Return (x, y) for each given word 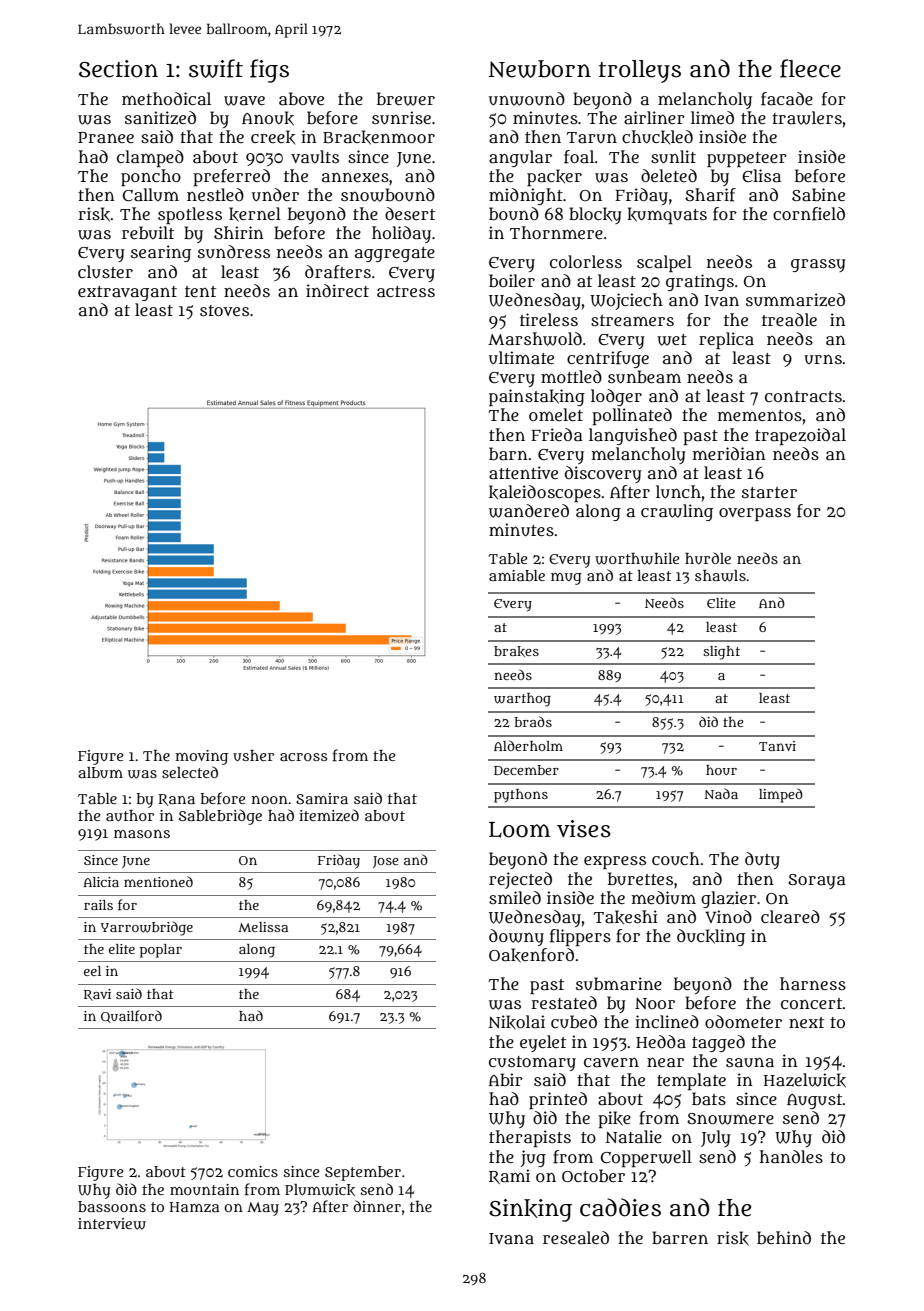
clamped (150, 158)
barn (508, 453)
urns (823, 359)
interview (112, 1224)
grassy (818, 265)
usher (253, 755)
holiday (401, 234)
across (303, 757)
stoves (224, 310)
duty (762, 860)
